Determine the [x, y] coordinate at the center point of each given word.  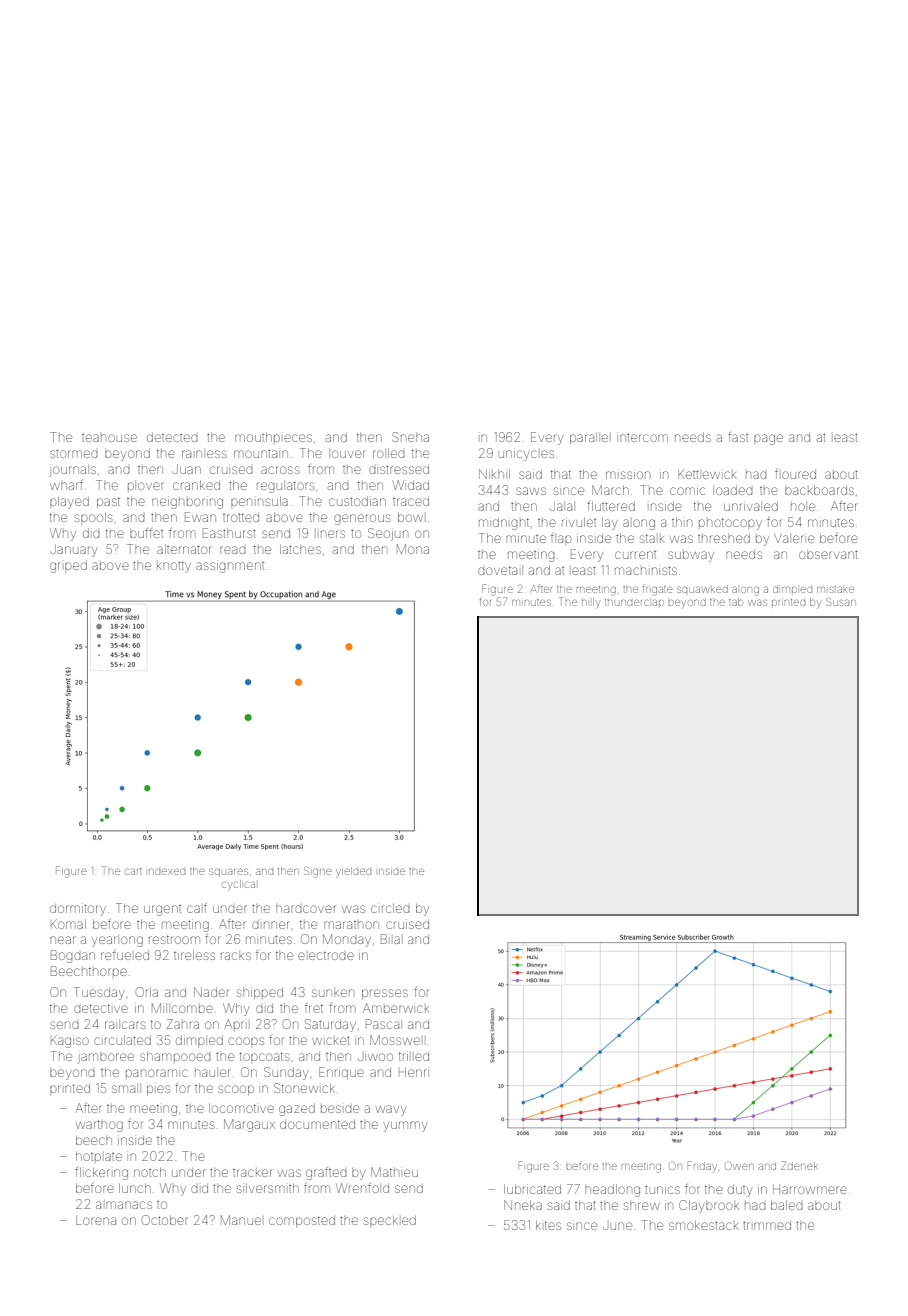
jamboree [106, 1058]
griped [68, 567]
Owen [739, 1165]
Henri [413, 1072]
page [768, 439]
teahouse [109, 438]
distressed [399, 469]
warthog [99, 1126]
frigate [658, 590]
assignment [230, 566]
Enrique [341, 1073]
